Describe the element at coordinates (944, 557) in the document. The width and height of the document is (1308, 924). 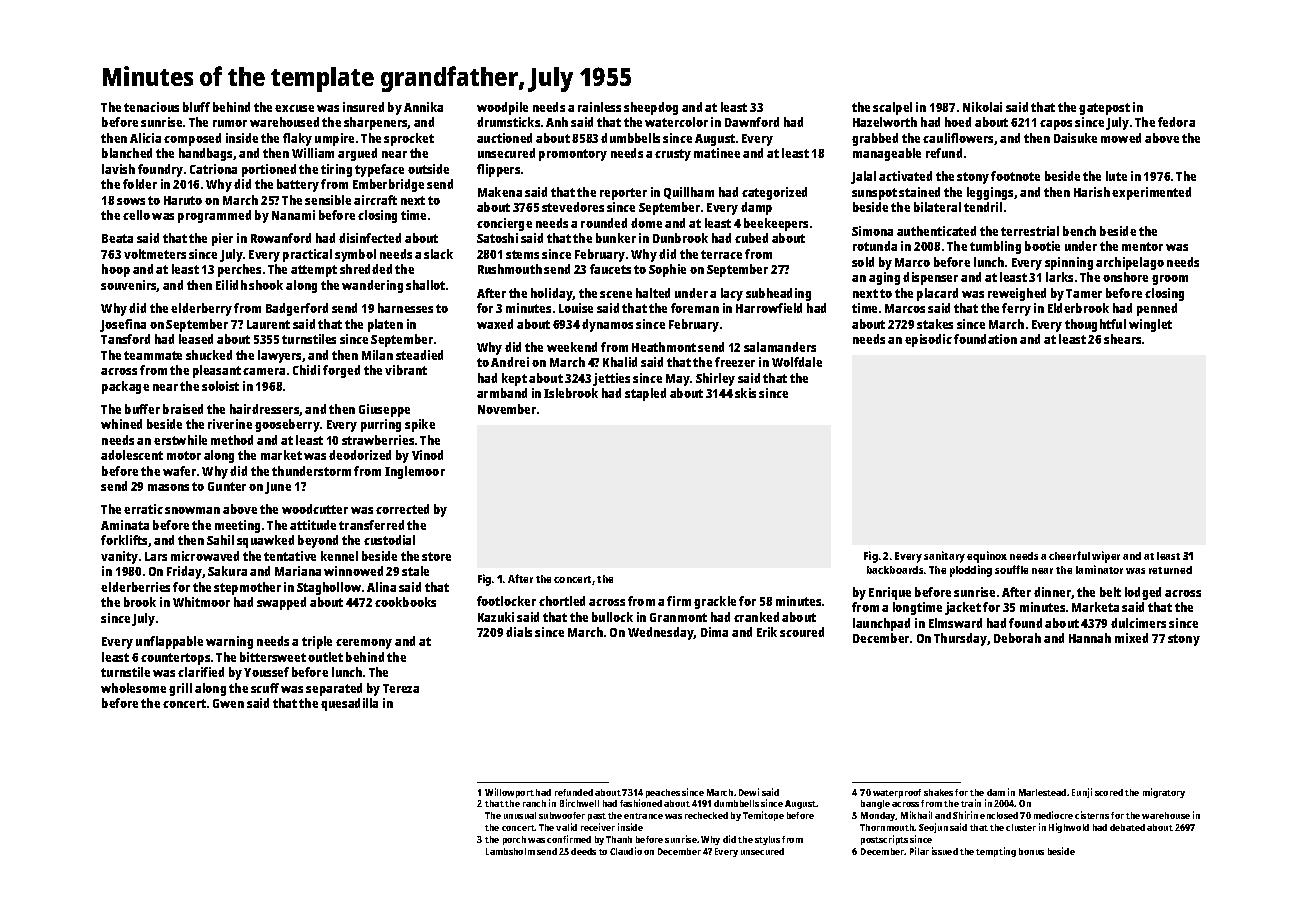
I see `sanitary` at that location.
